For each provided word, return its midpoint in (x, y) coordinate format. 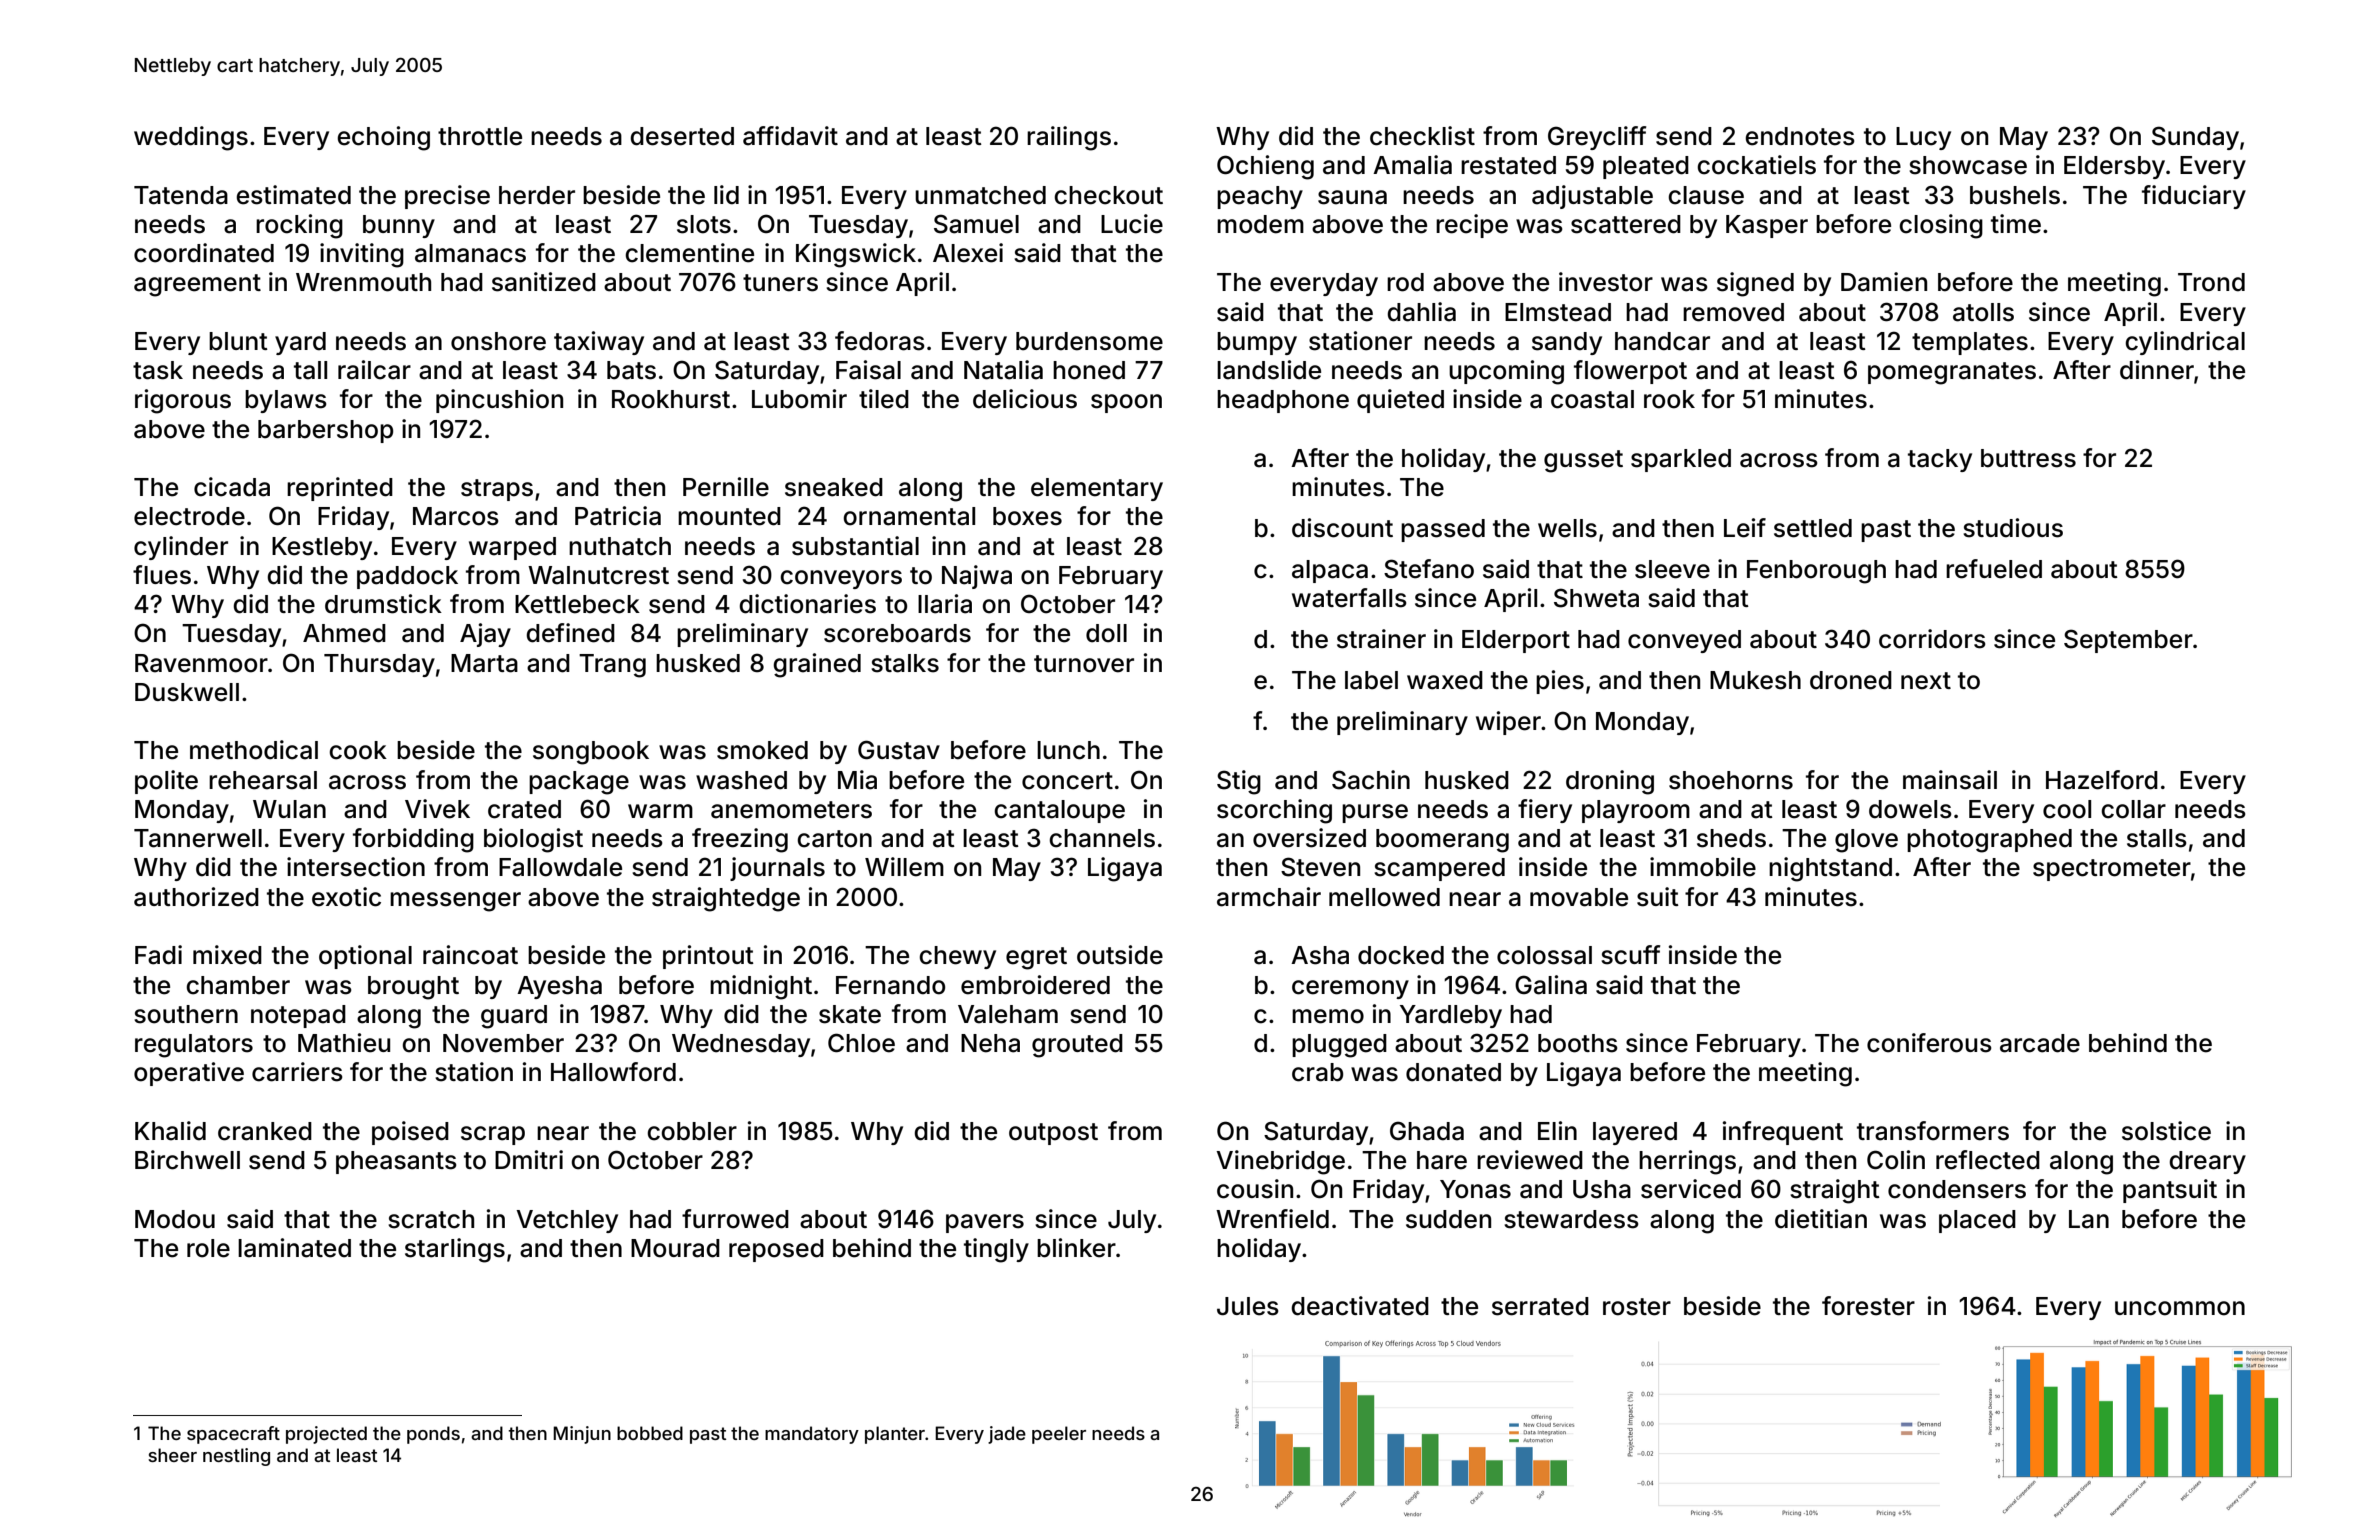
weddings (191, 138)
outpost (1053, 1134)
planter (895, 1435)
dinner (2157, 370)
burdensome (1089, 341)
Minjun (582, 1435)
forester (1868, 1306)
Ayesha (559, 987)
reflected (1988, 1160)
